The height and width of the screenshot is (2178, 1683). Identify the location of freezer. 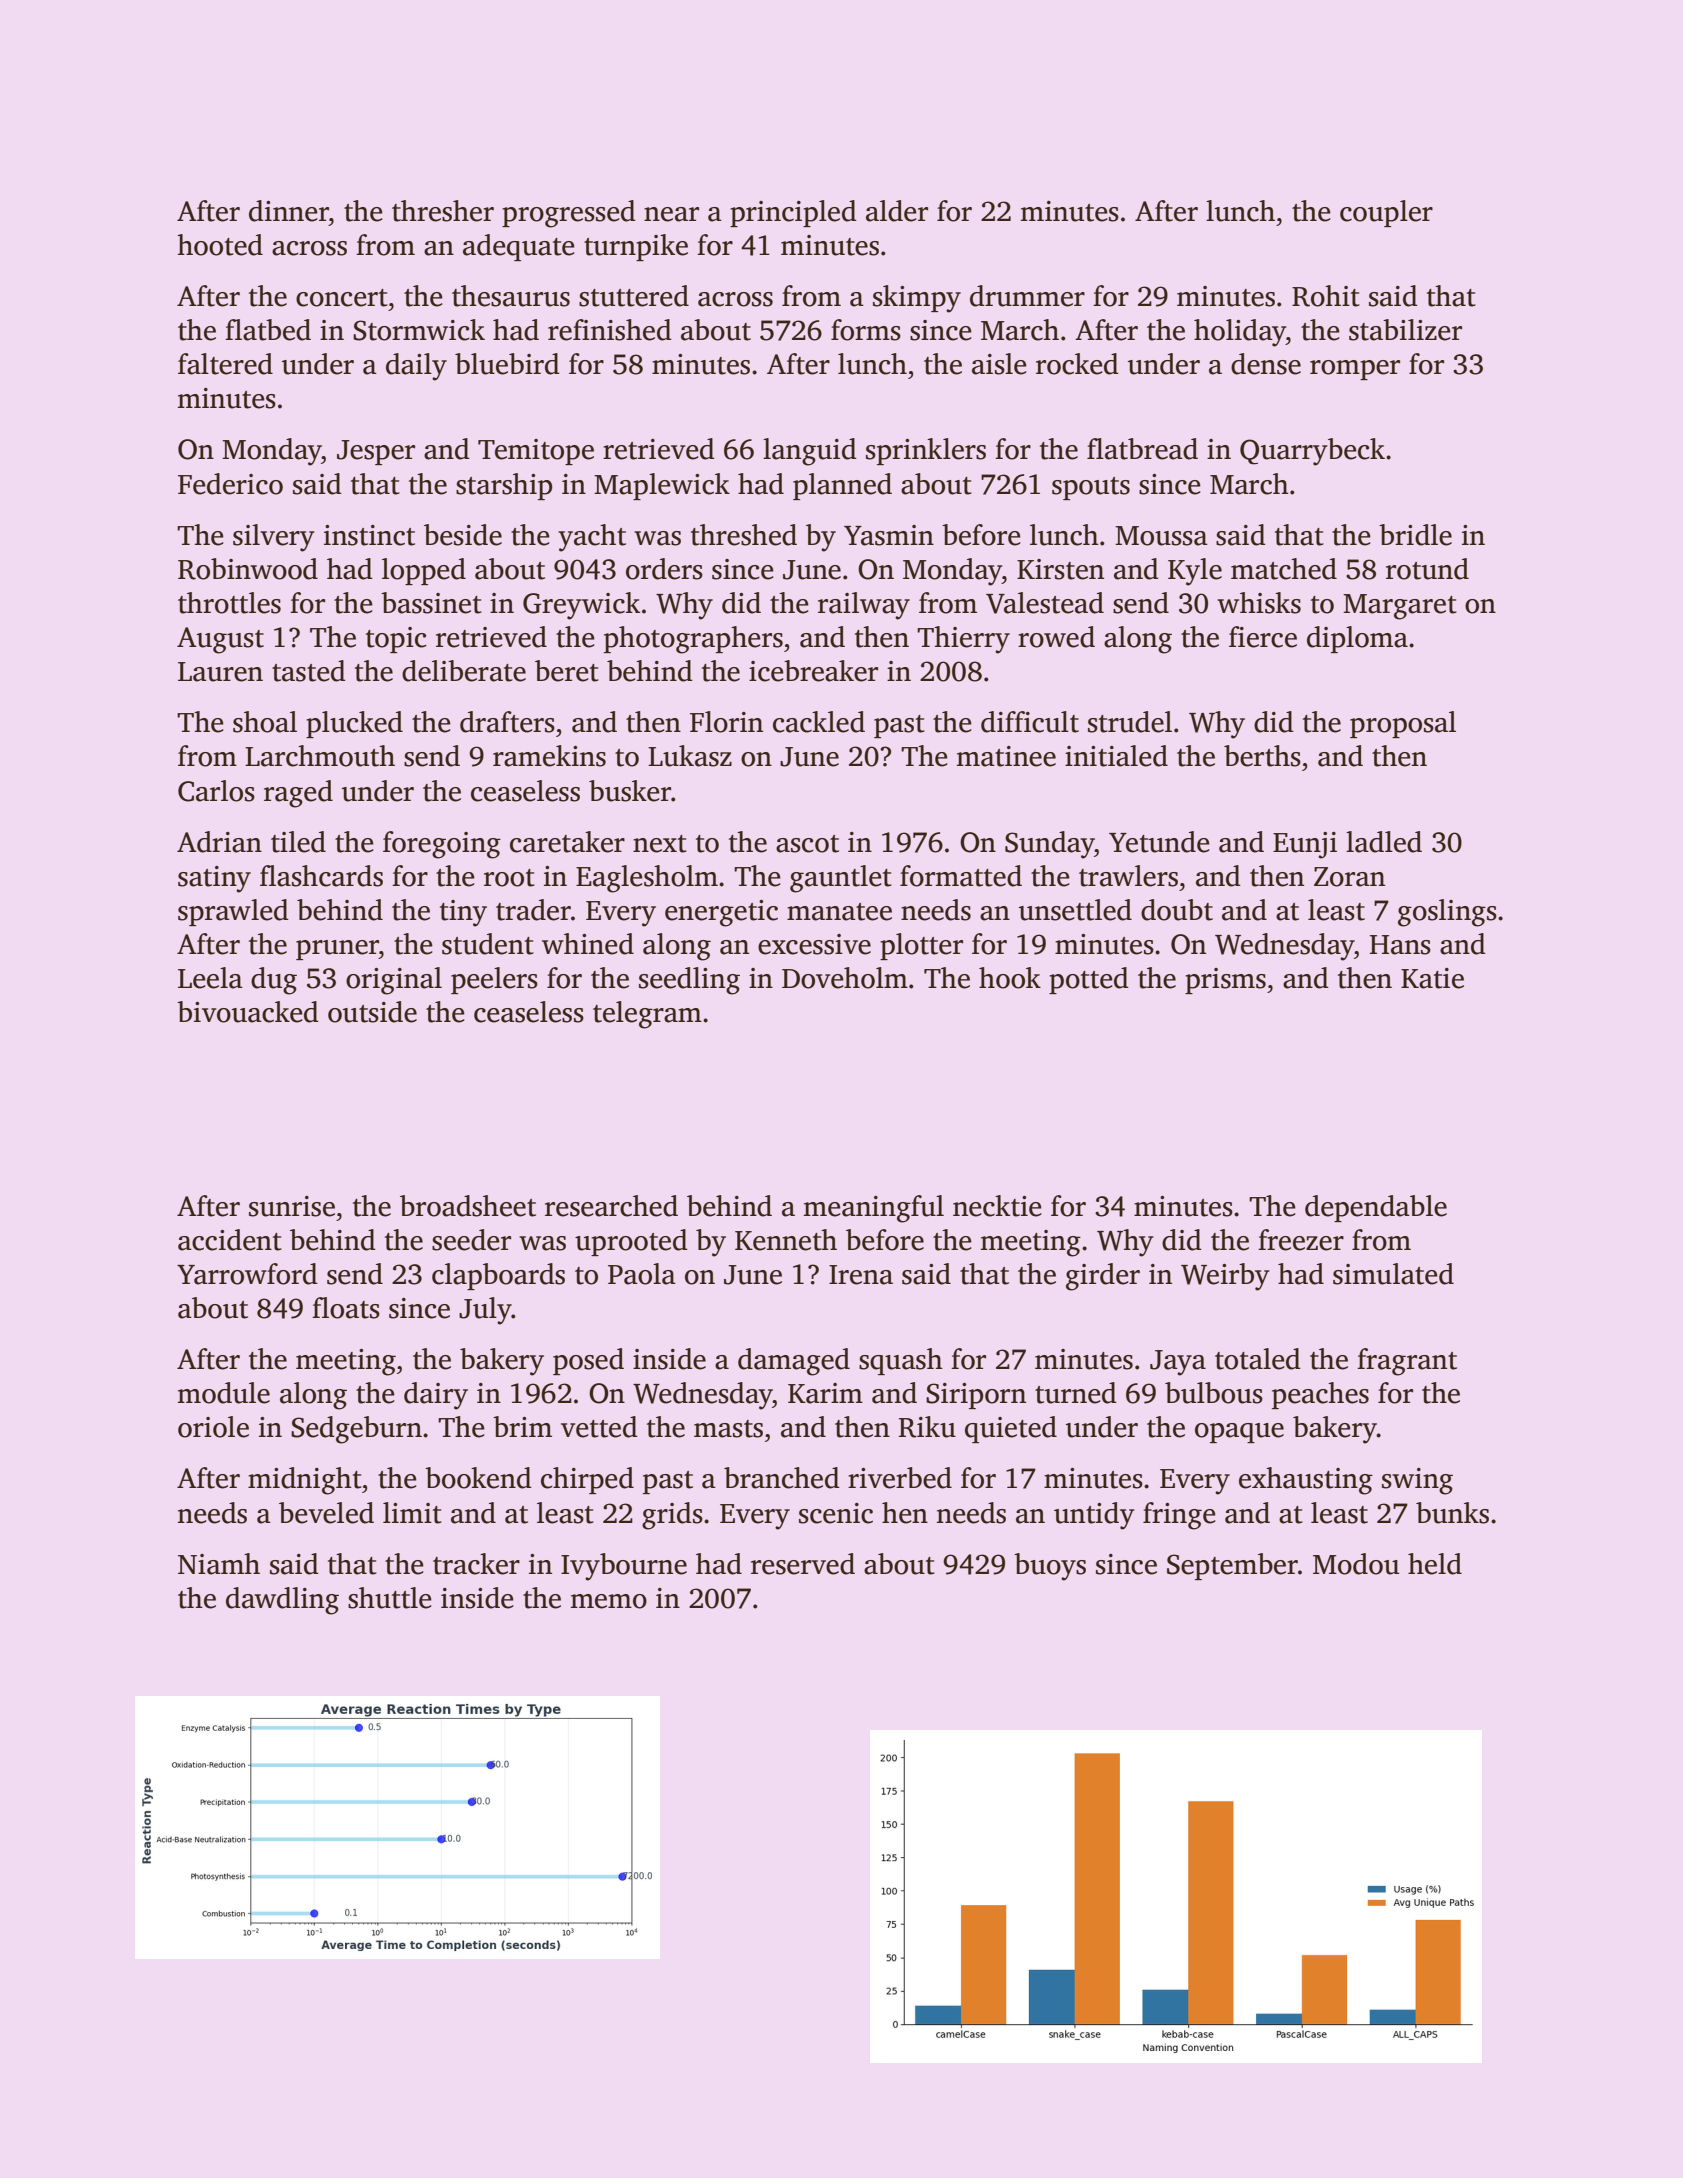
(1301, 1240).
